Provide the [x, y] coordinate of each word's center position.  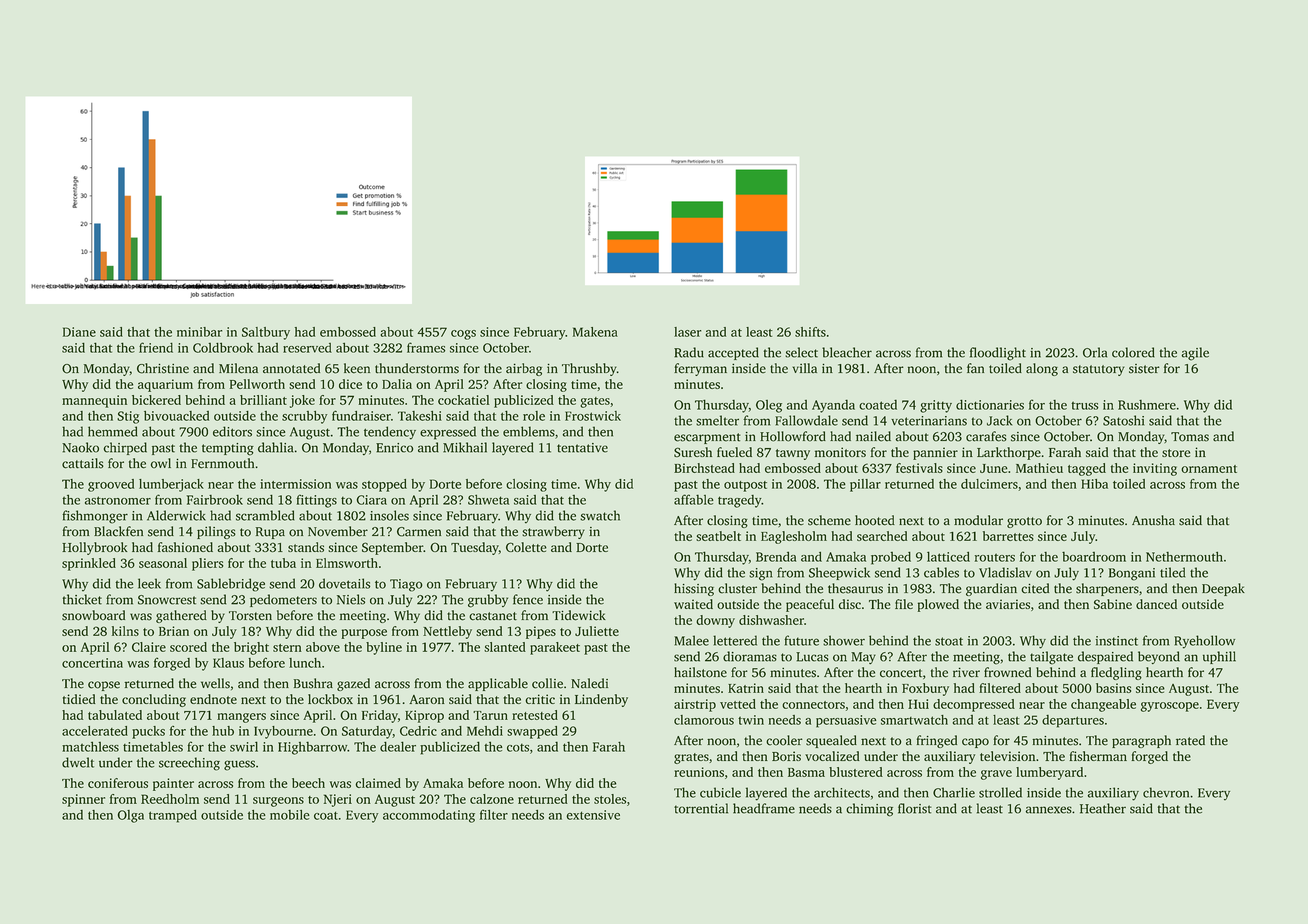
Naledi [589, 683]
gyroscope [1170, 707]
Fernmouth [222, 463]
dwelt [78, 762]
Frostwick [593, 416]
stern [287, 648]
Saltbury [266, 333]
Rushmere [1147, 405]
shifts [810, 332]
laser [687, 332]
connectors [813, 705]
